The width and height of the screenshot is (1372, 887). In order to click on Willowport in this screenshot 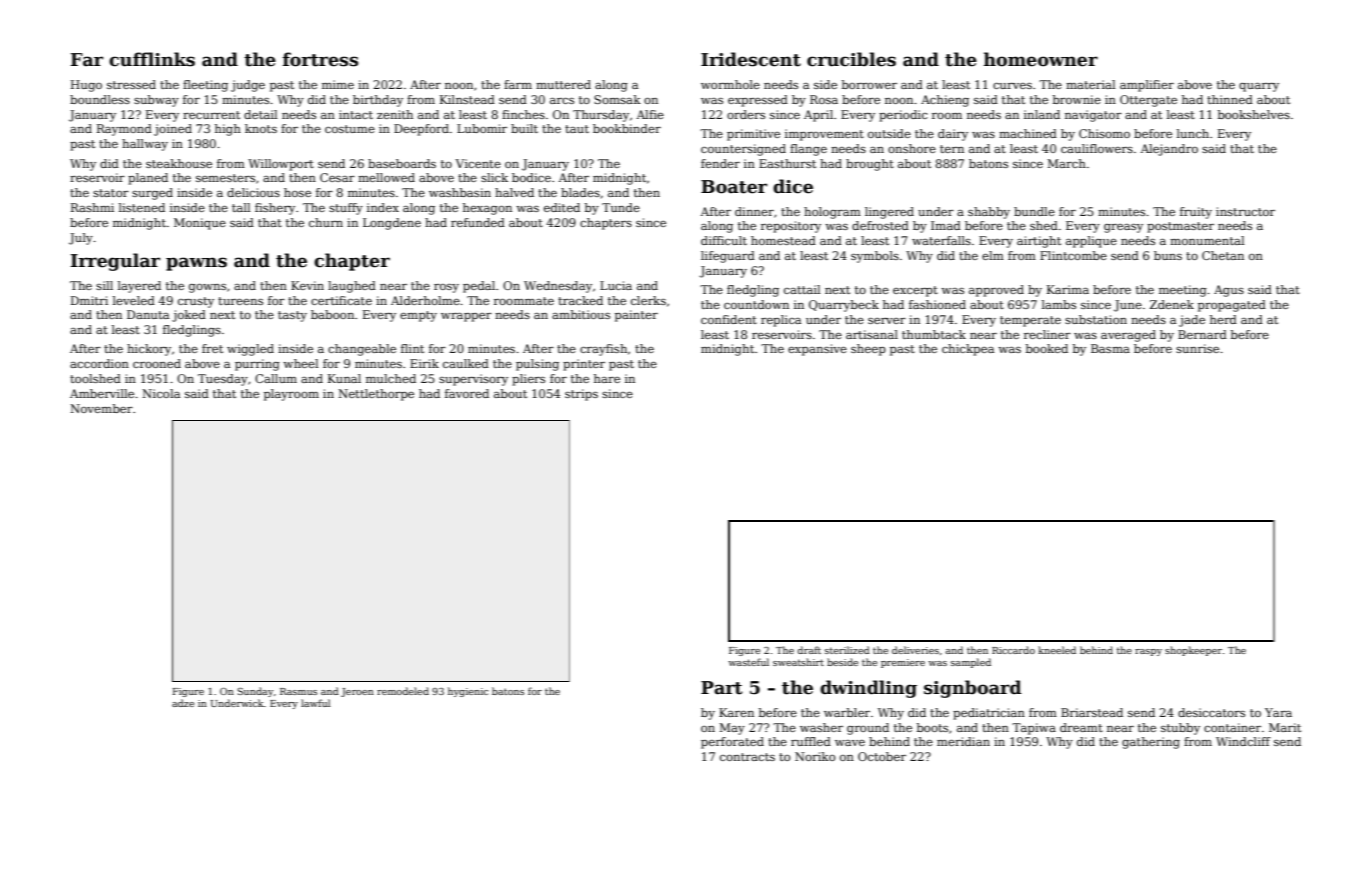, I will do `click(281, 165)`.
